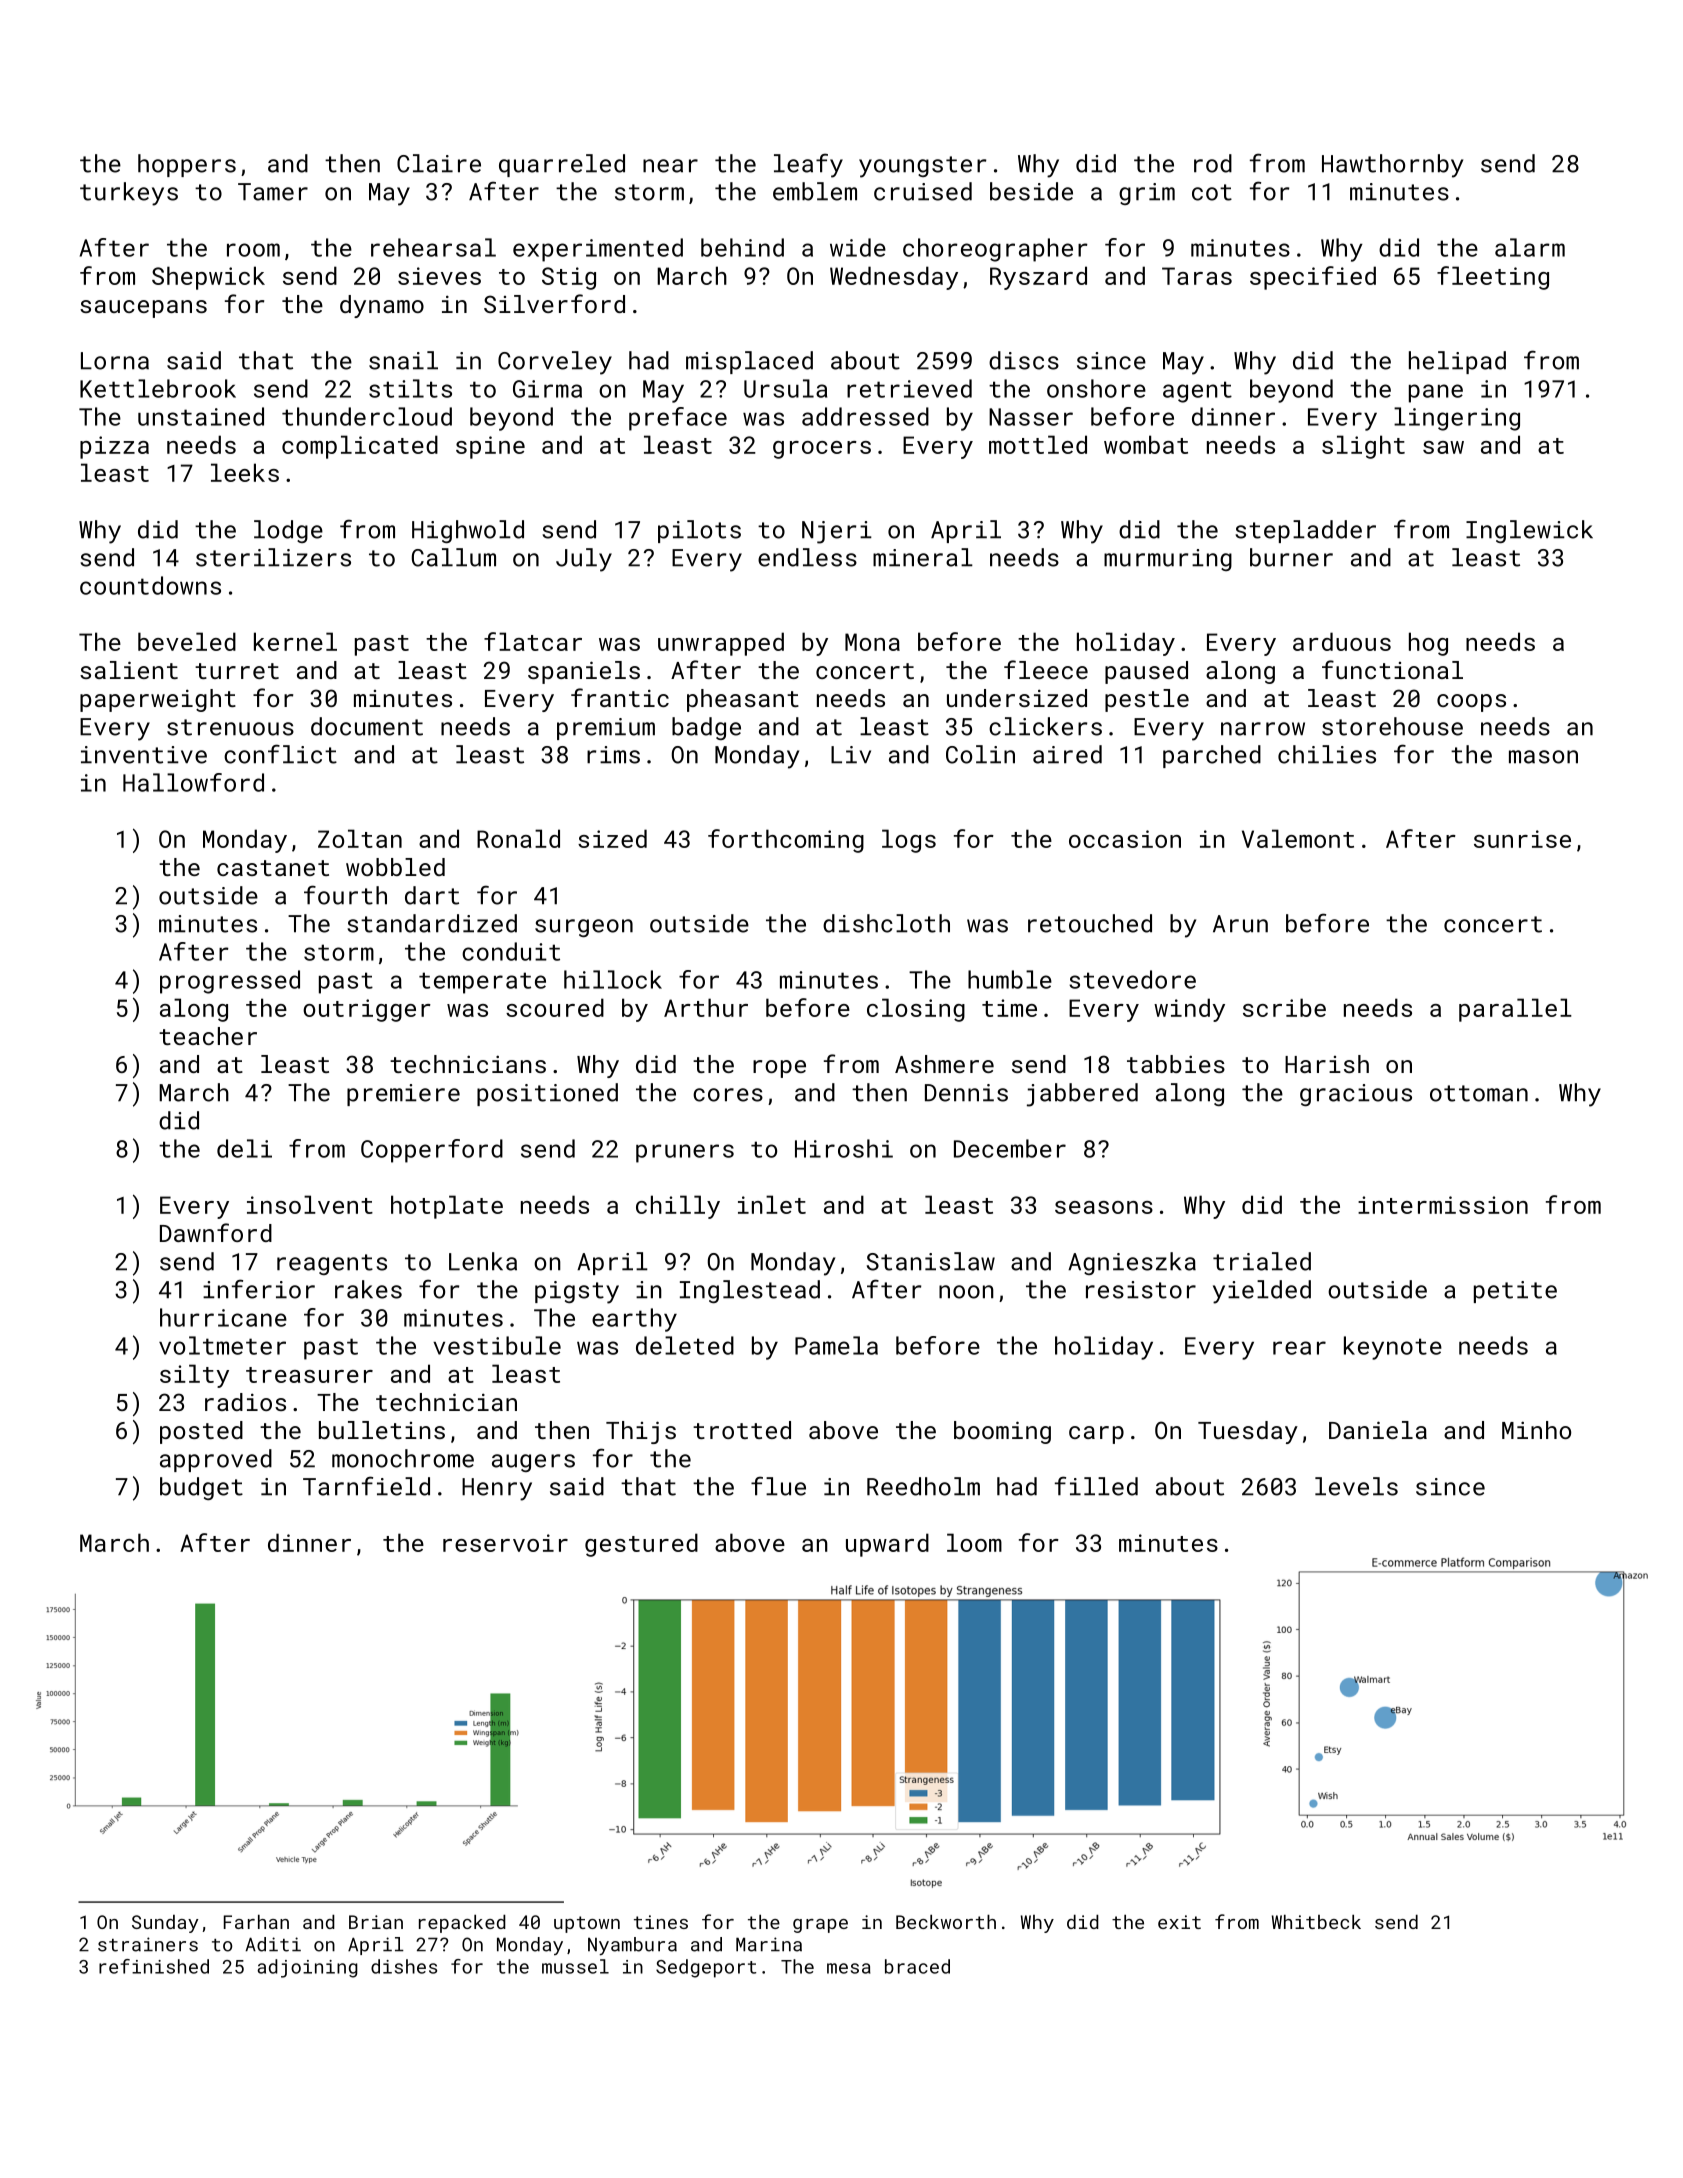 The image size is (1683, 2178). Describe the element at coordinates (822, 450) in the screenshot. I see `grocers` at that location.
